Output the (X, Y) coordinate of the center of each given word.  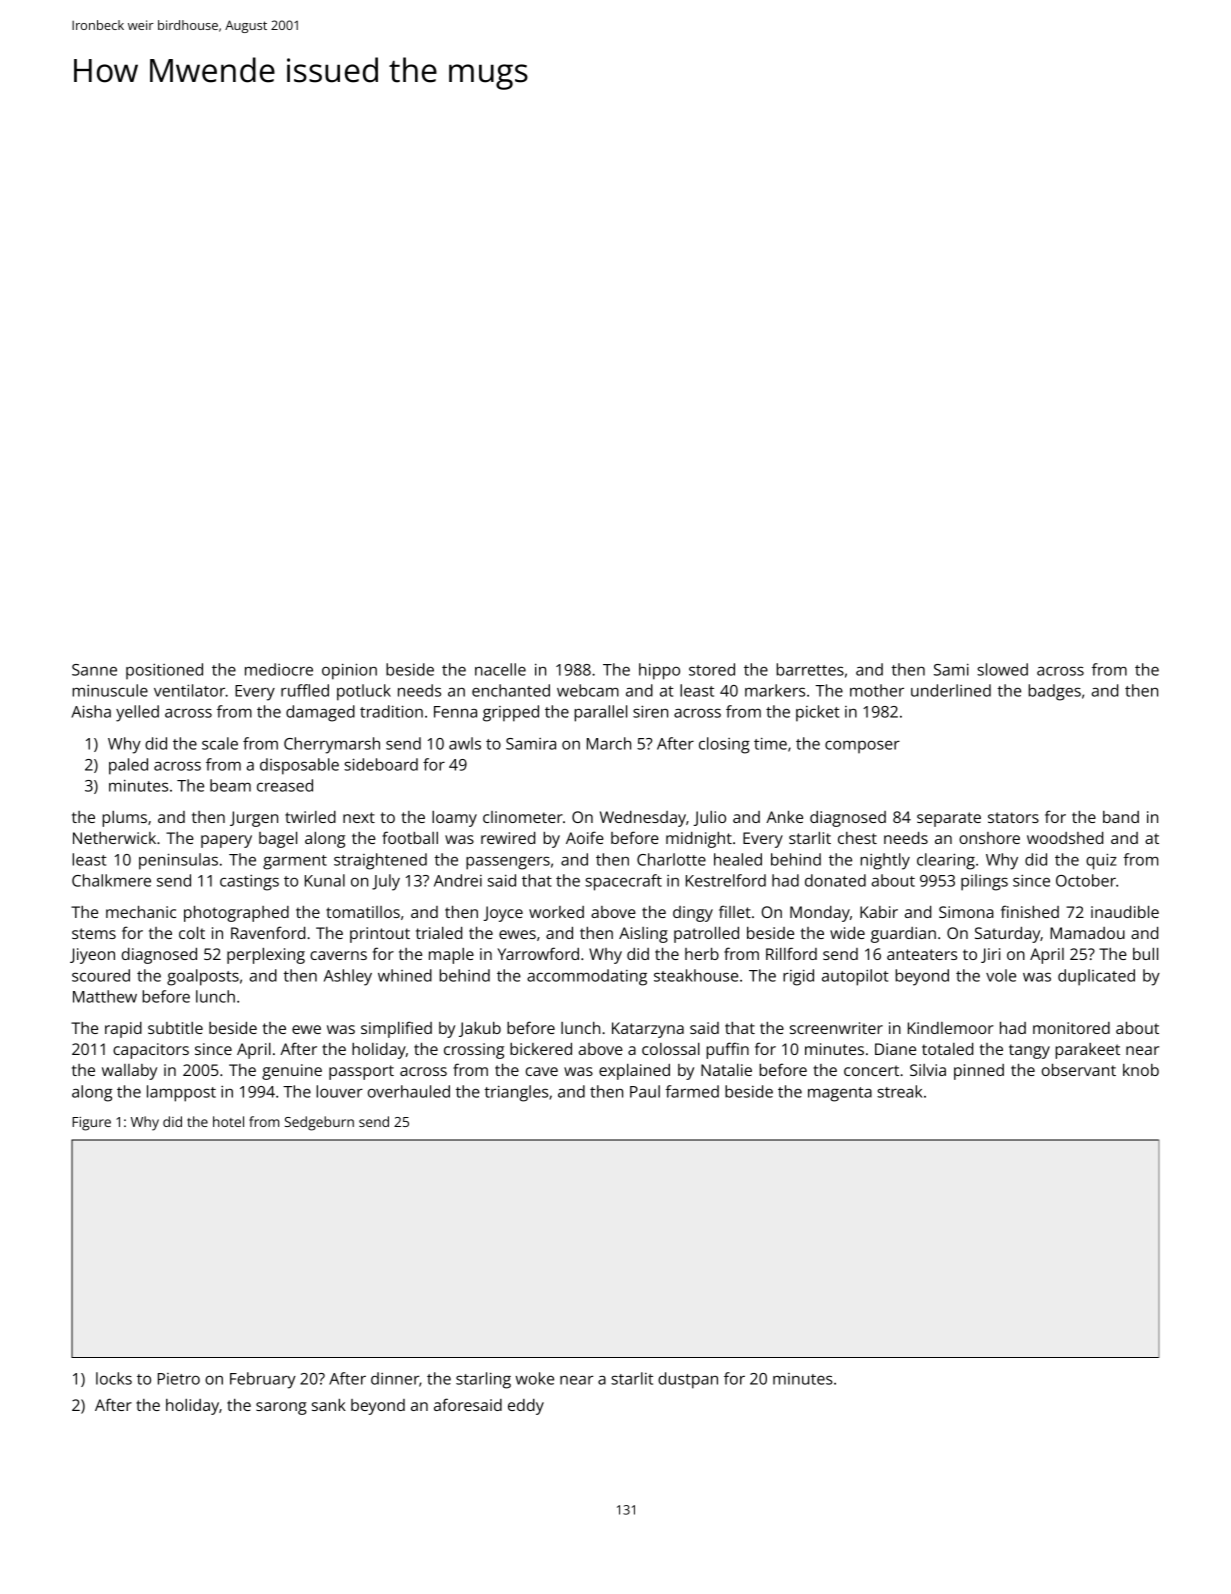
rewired (508, 838)
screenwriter (836, 1028)
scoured (101, 975)
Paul (645, 1091)
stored (712, 669)
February (263, 1380)
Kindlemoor (951, 1028)
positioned (164, 671)
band (1121, 817)
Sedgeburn (319, 1123)
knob (1141, 1070)
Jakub (480, 1029)
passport (361, 1072)
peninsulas (178, 861)
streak (900, 1091)
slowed (1002, 669)
